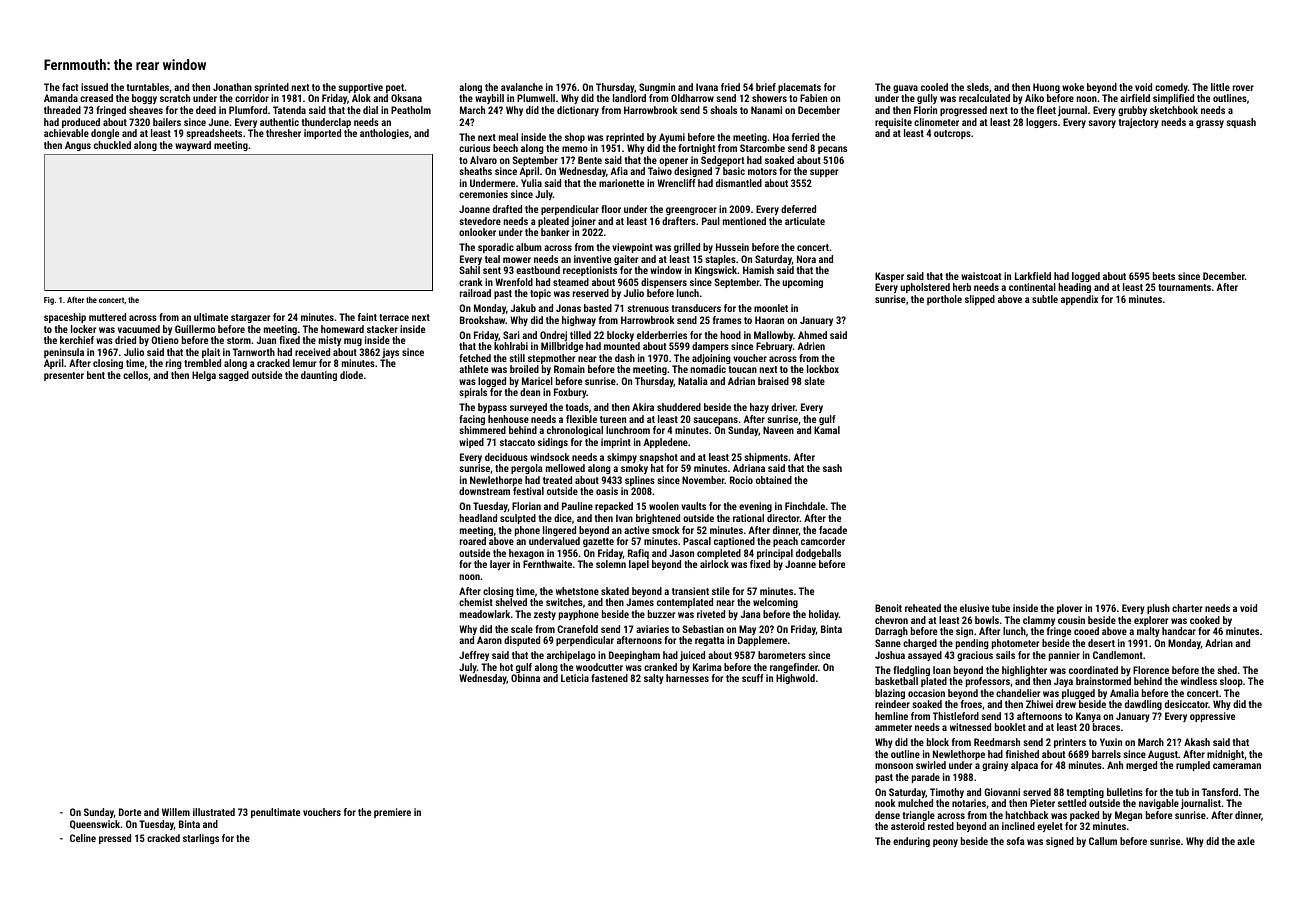  Describe the element at coordinates (1187, 608) in the screenshot. I see `charter` at that location.
